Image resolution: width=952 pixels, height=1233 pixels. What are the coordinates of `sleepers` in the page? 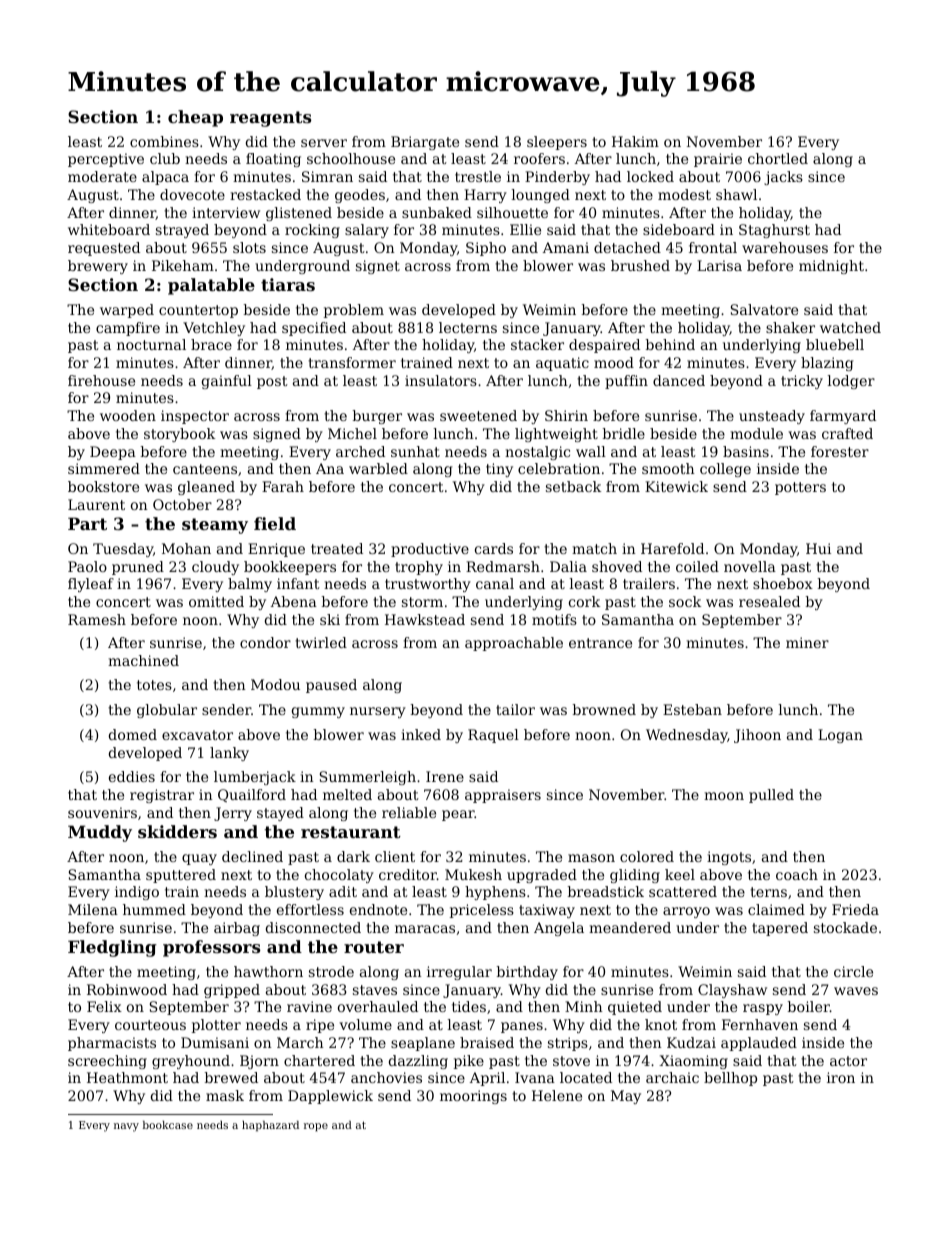 It's located at (557, 143).
